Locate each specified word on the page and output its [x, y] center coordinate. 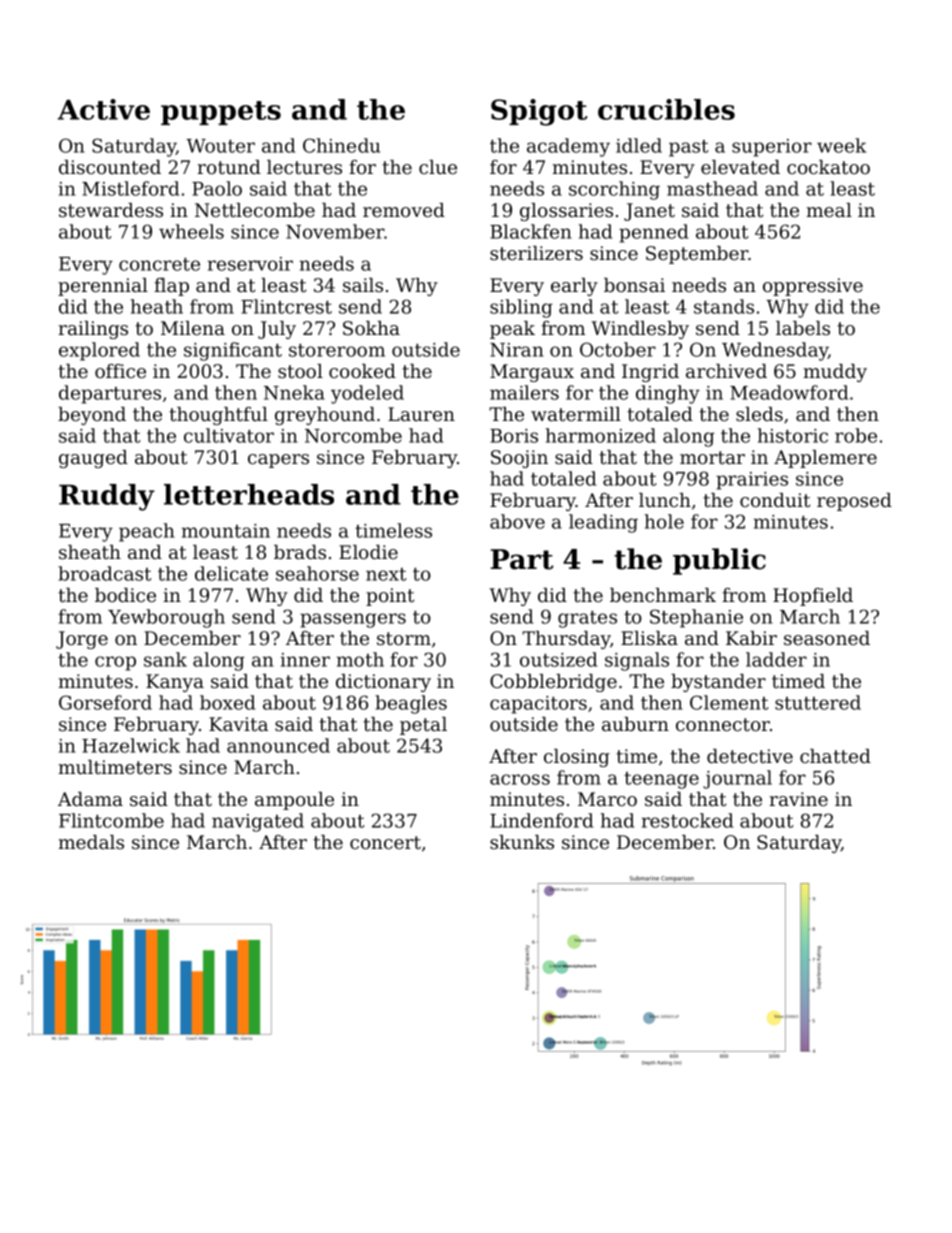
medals [91, 842]
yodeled [367, 394]
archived [726, 371]
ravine [799, 799]
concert [385, 842]
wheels [191, 231]
